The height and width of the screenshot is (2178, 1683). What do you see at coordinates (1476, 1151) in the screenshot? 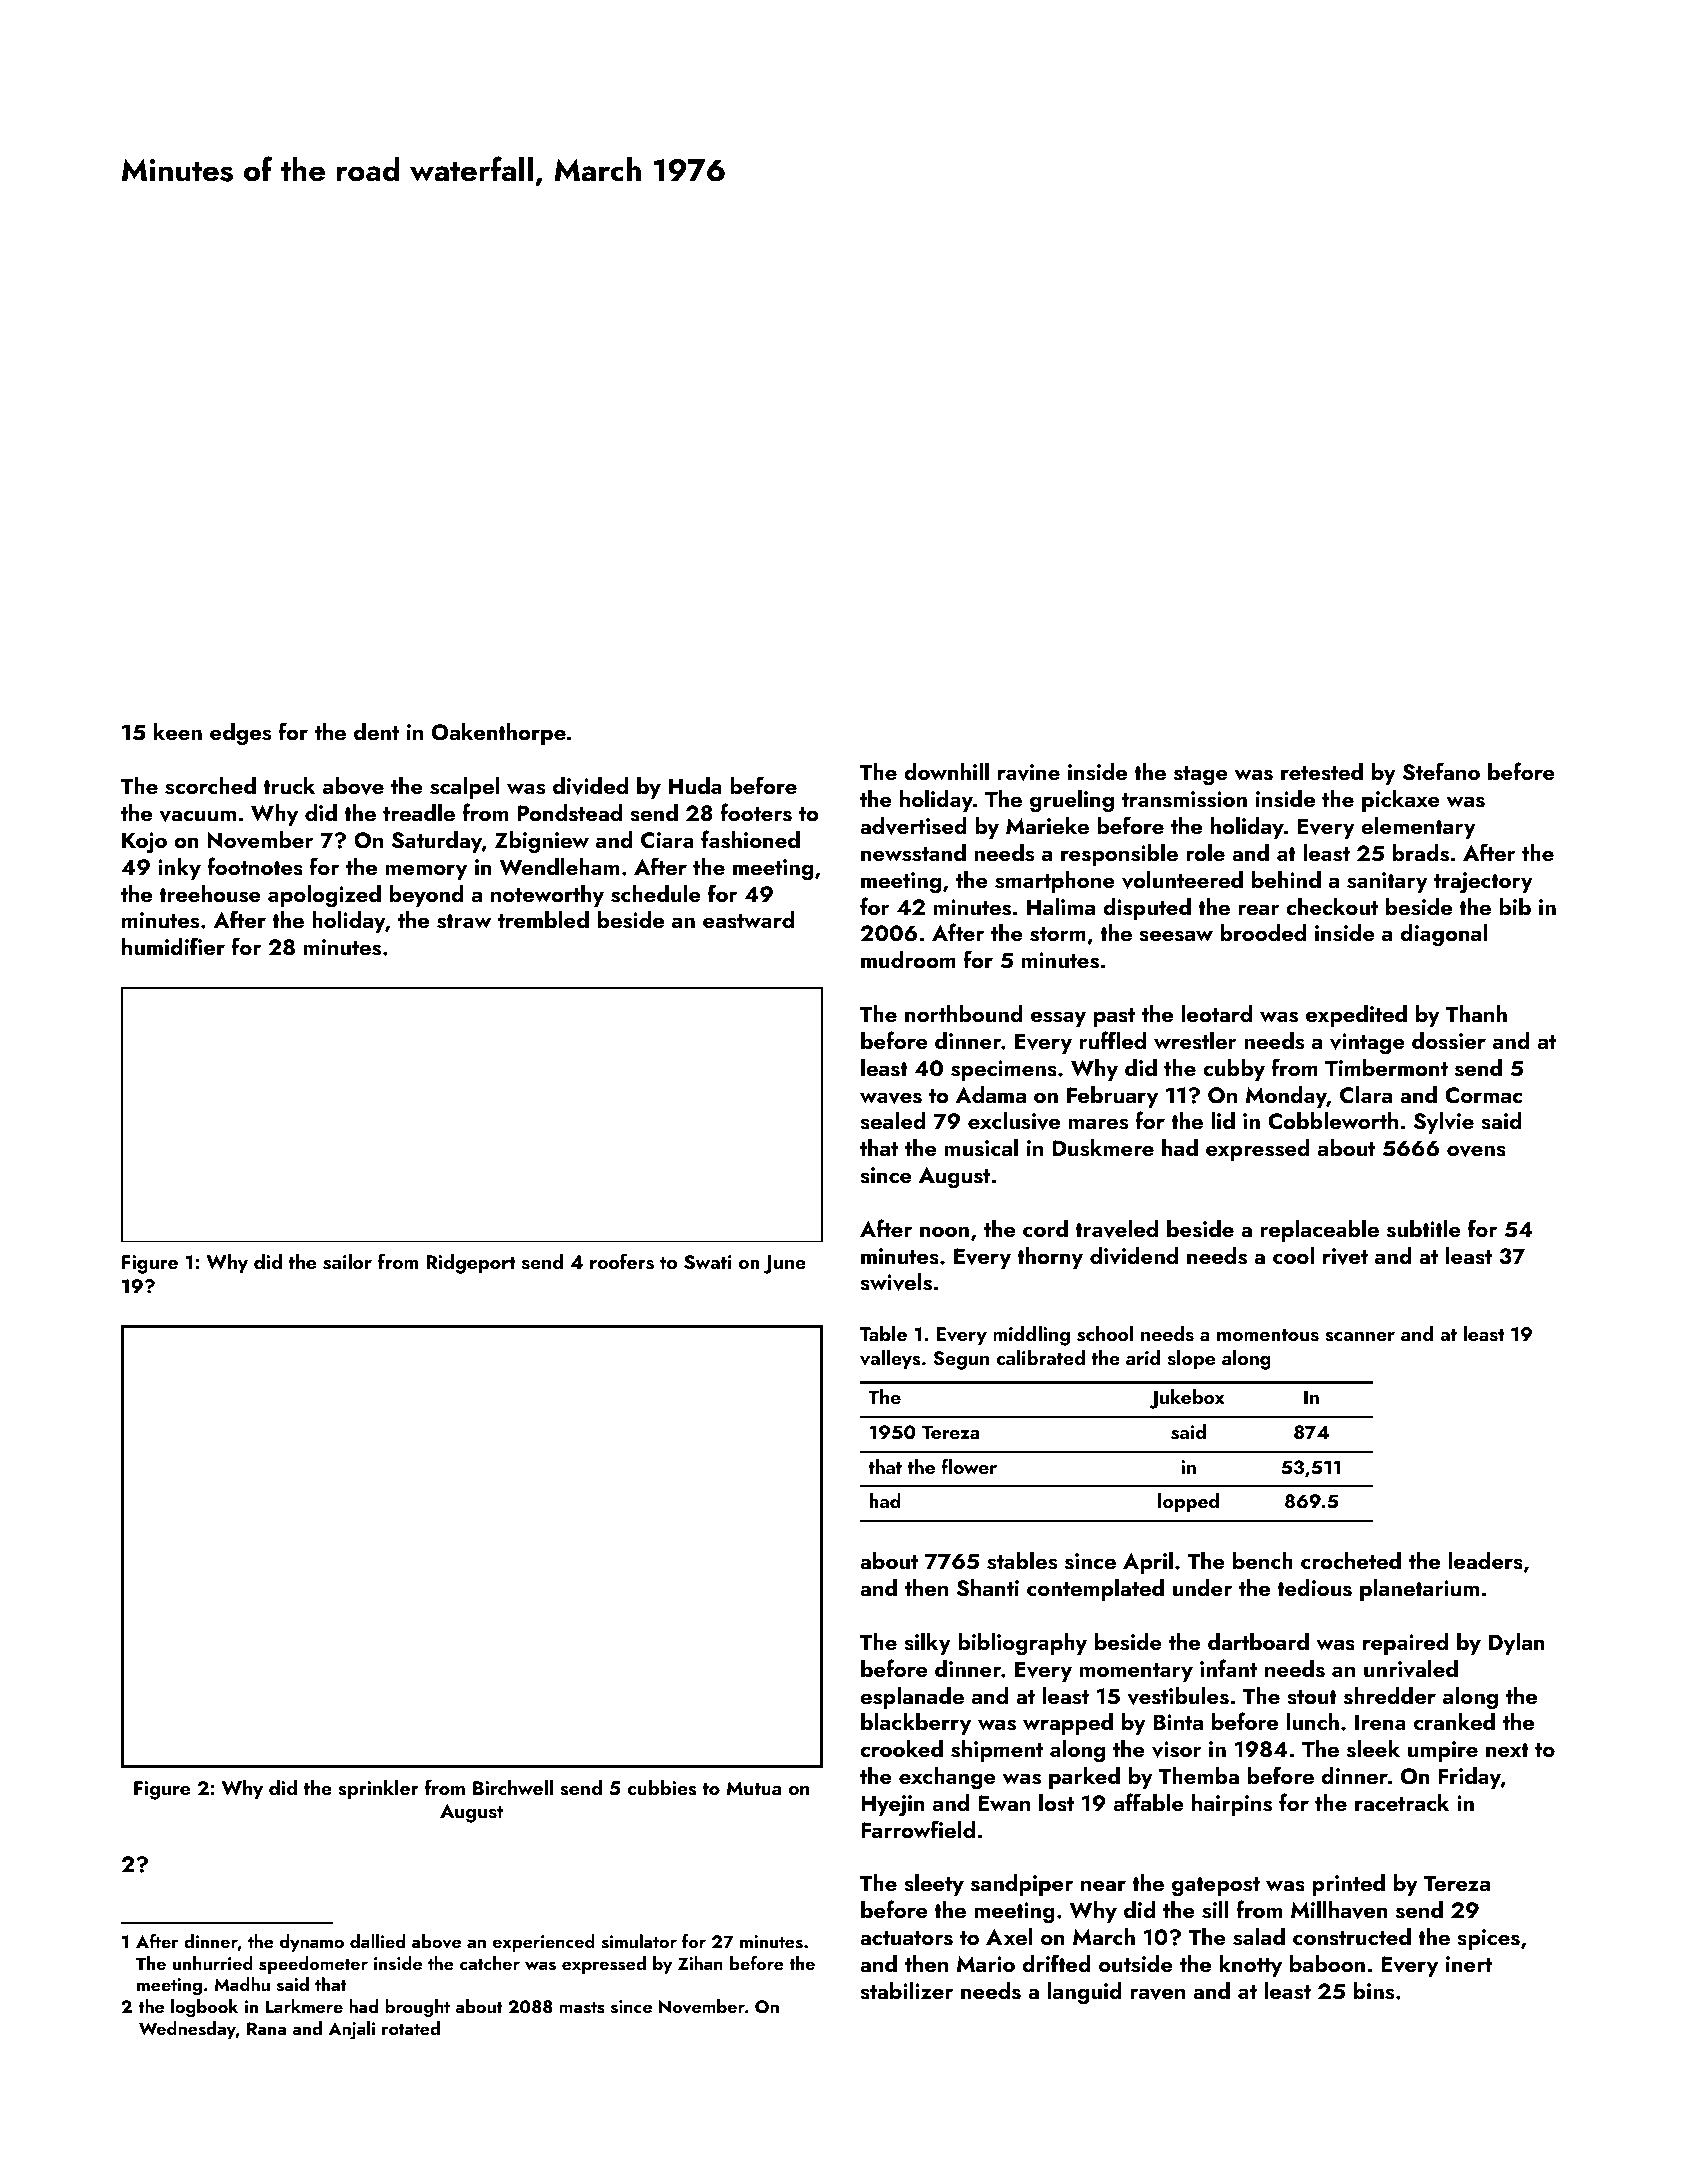
I see `ovens` at bounding box center [1476, 1151].
